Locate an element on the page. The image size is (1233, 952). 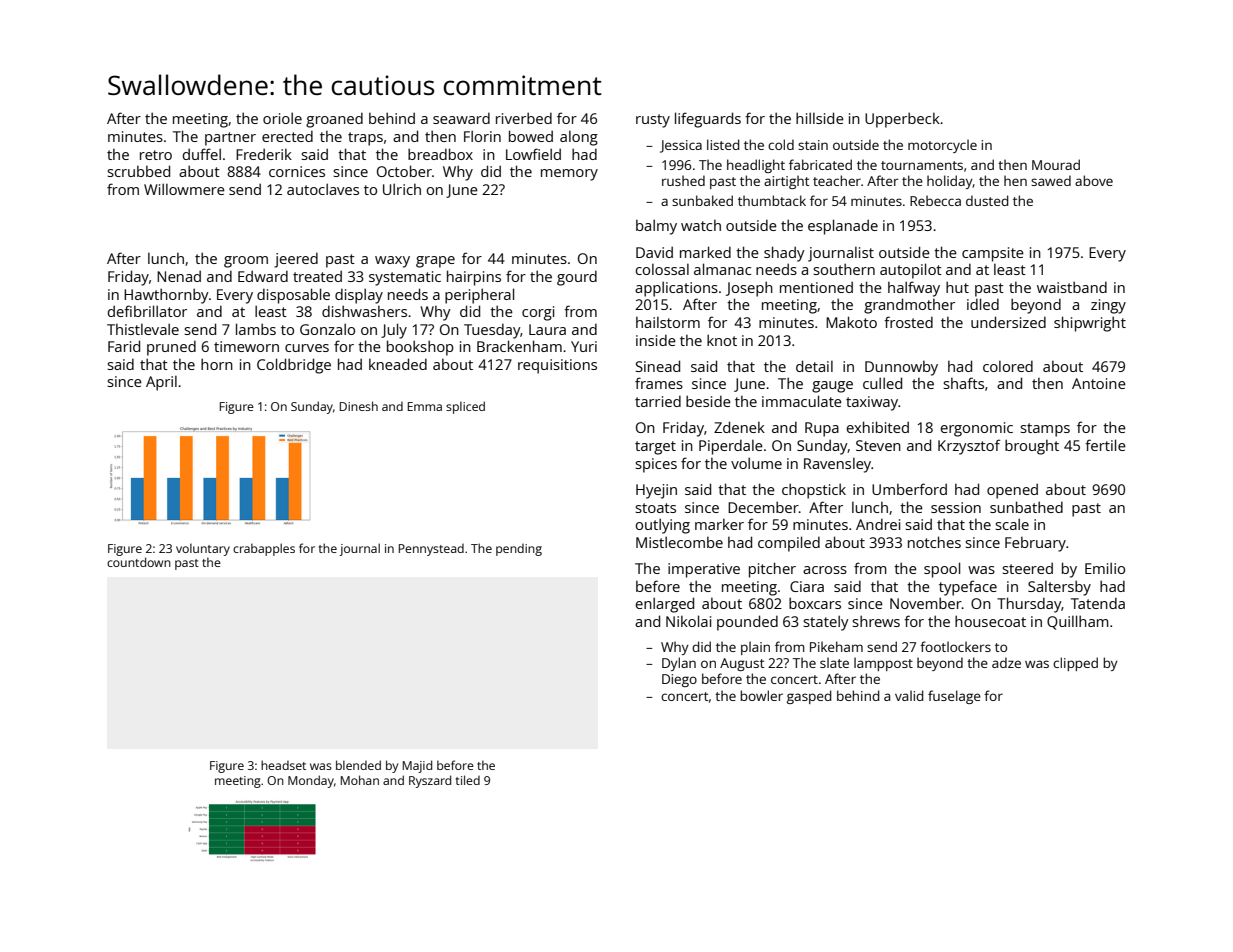
tiled is located at coordinates (468, 780).
